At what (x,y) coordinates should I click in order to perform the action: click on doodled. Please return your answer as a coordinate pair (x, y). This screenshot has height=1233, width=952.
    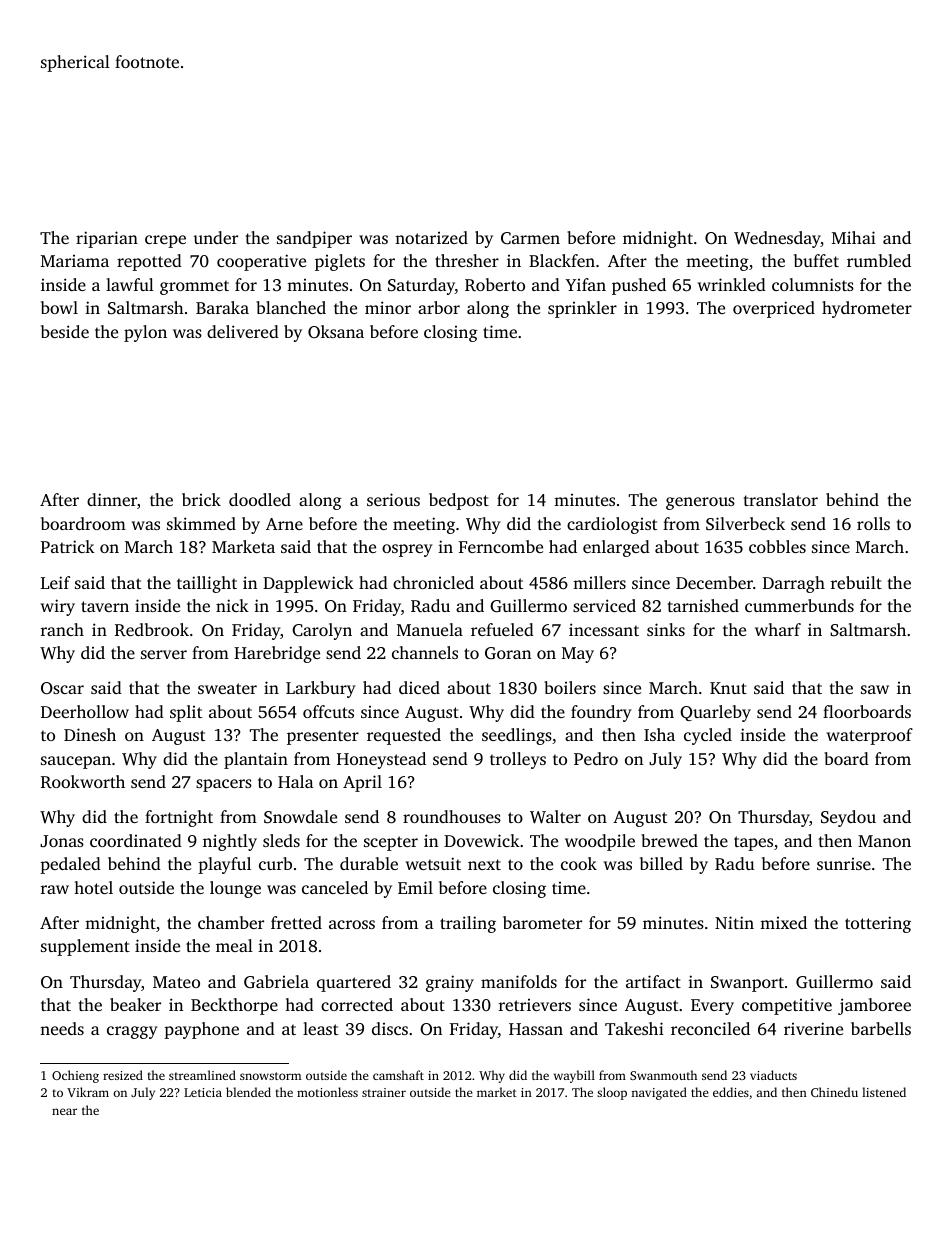
    Looking at the image, I should click on (260, 499).
